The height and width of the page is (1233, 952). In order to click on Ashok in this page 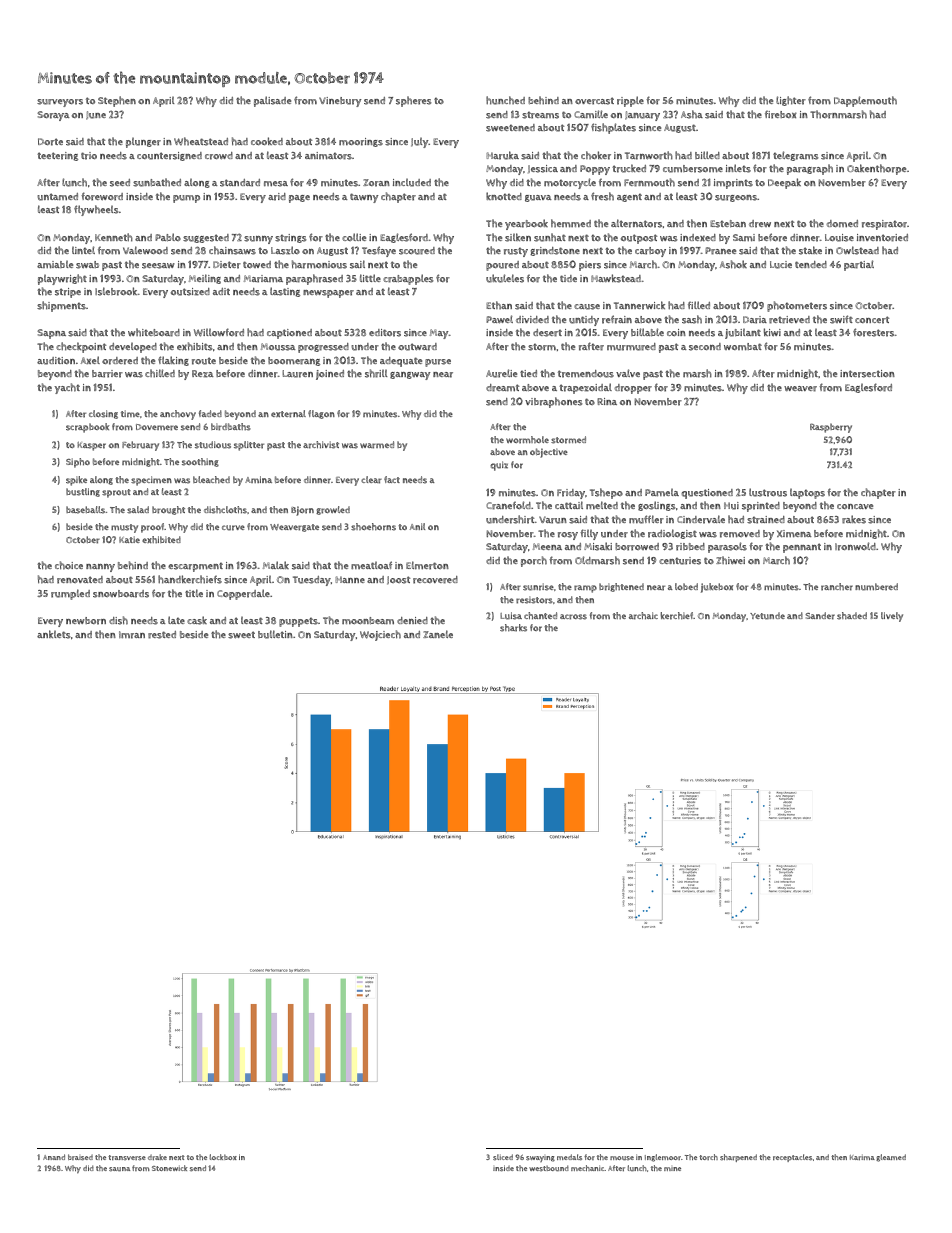, I will do `click(733, 264)`.
